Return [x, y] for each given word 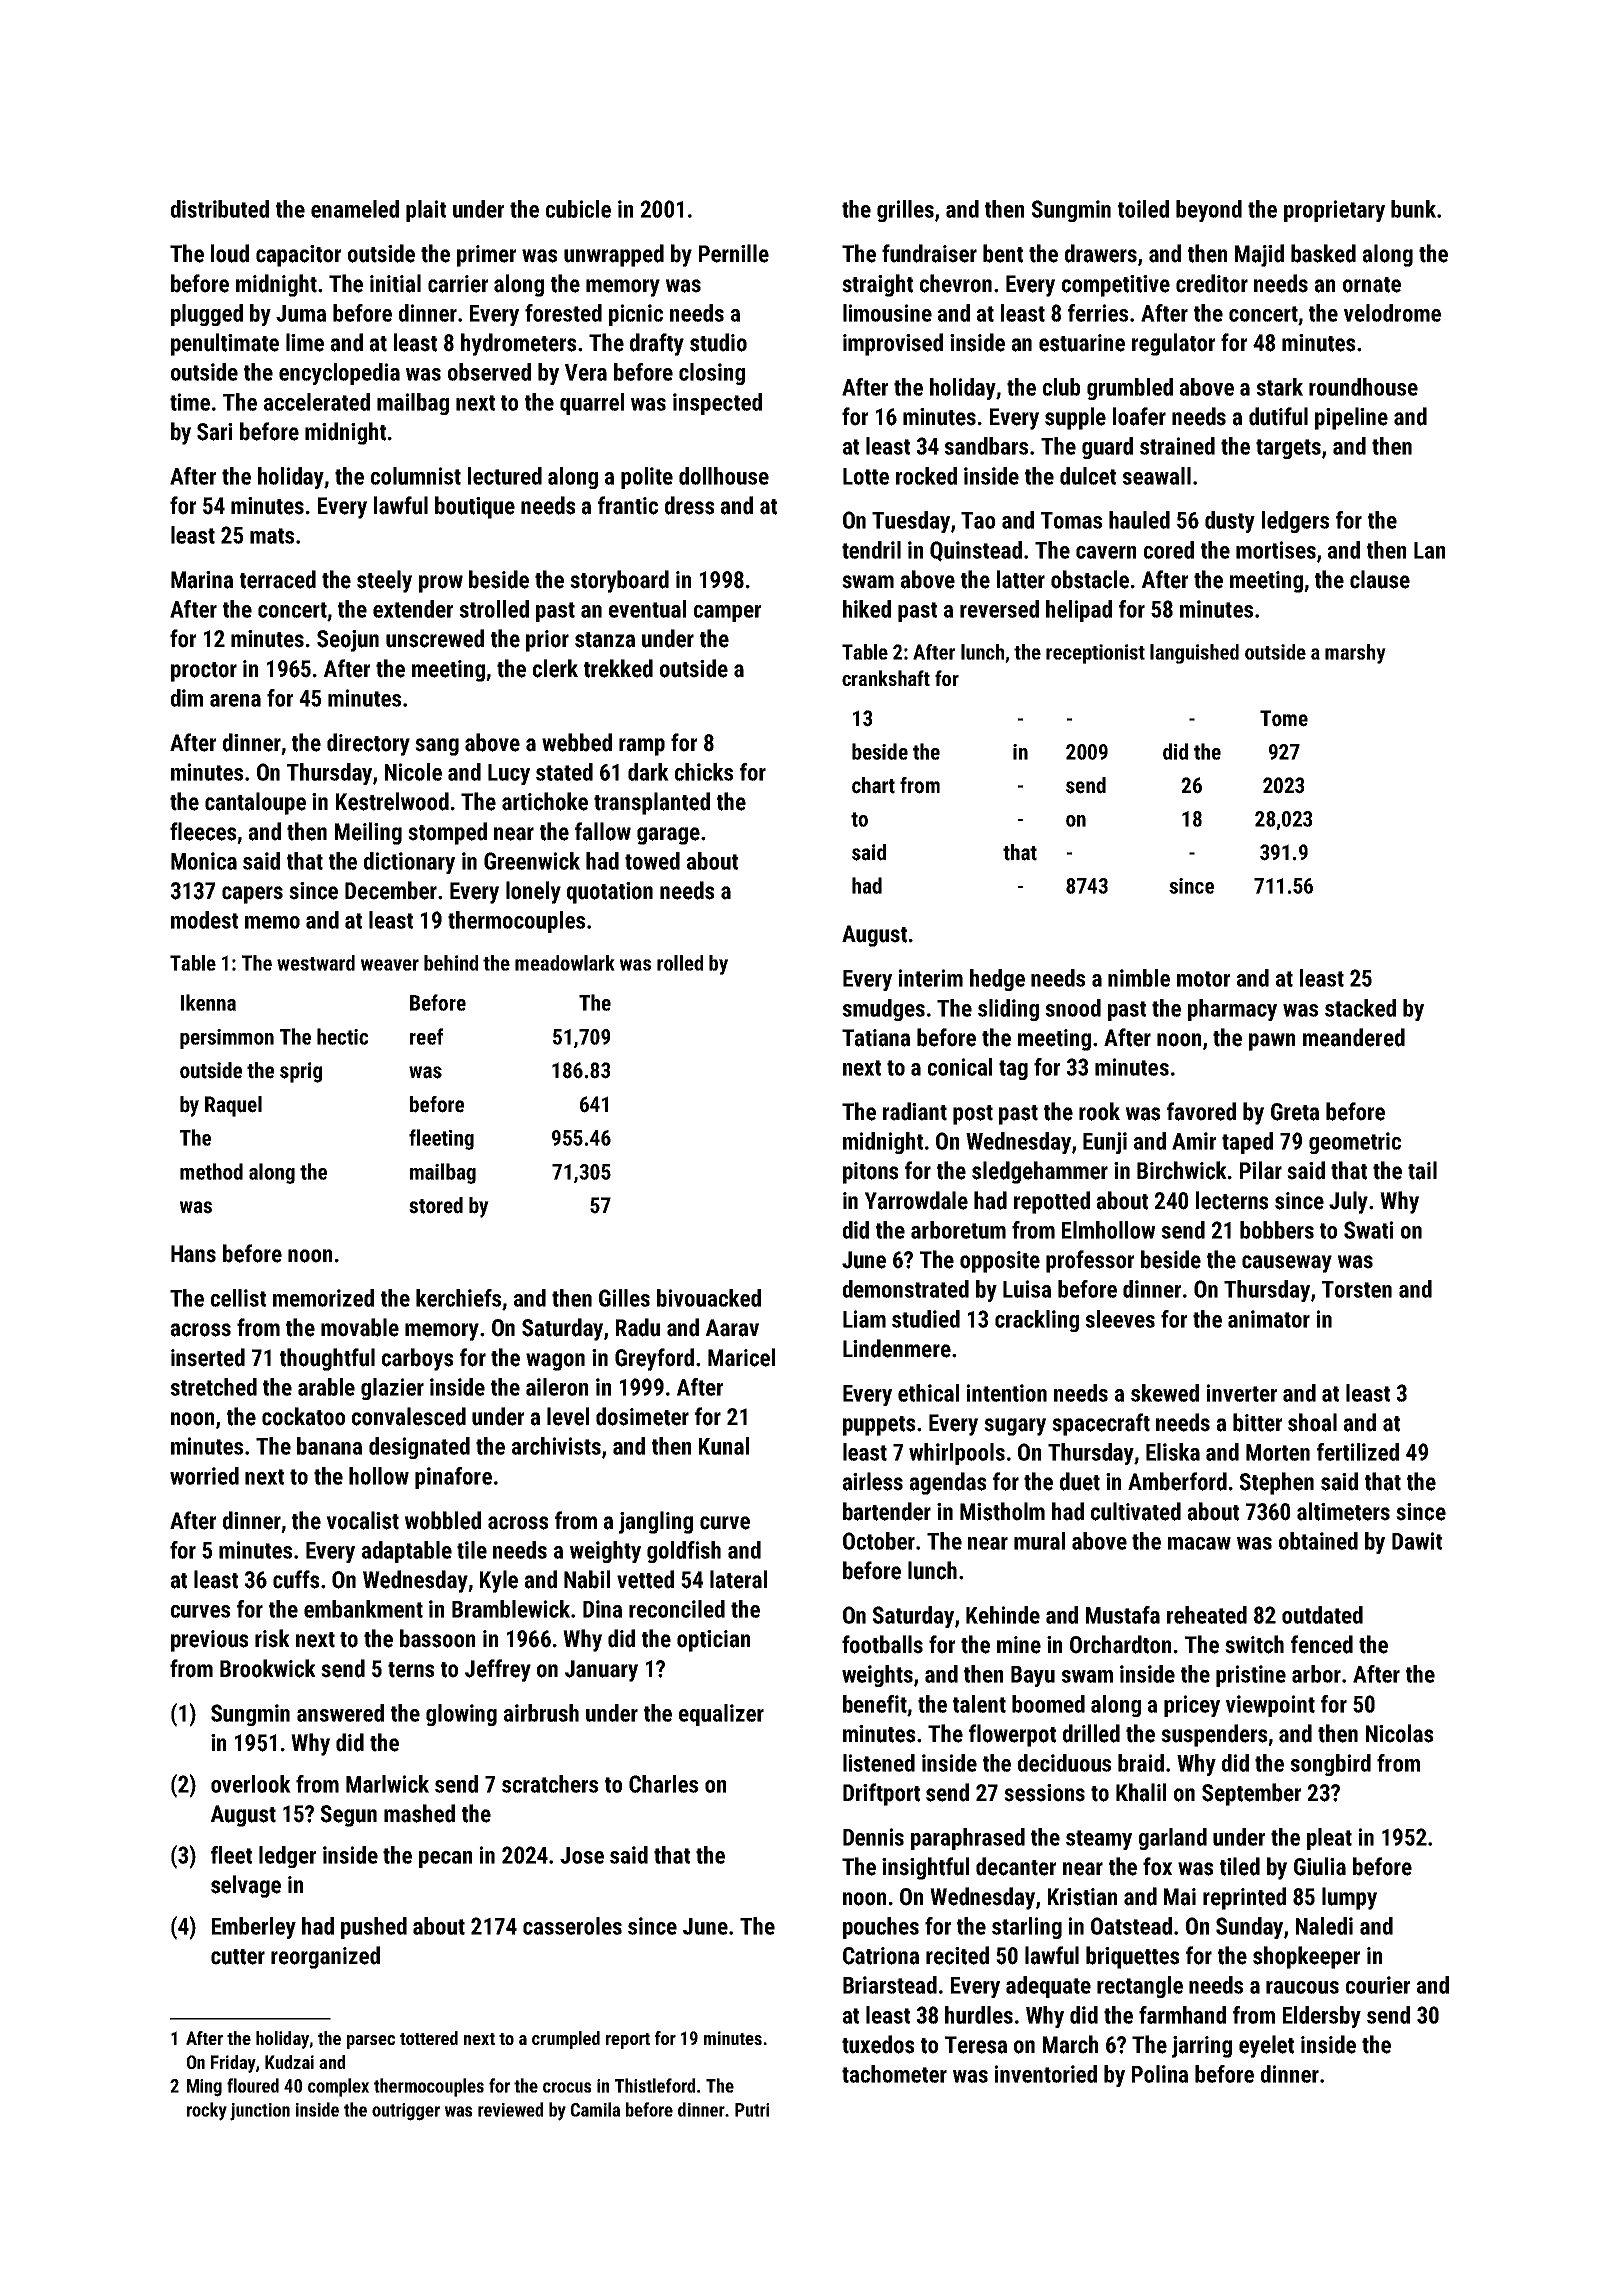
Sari [214, 432]
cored [1169, 550]
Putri [752, 2110]
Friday [233, 2064]
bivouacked [709, 1298]
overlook [251, 1784]
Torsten [1357, 1289]
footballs [882, 1644]
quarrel [592, 404]
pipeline [1351, 418]
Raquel [233, 1106]
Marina [202, 580]
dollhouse [724, 476]
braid [1141, 1763]
